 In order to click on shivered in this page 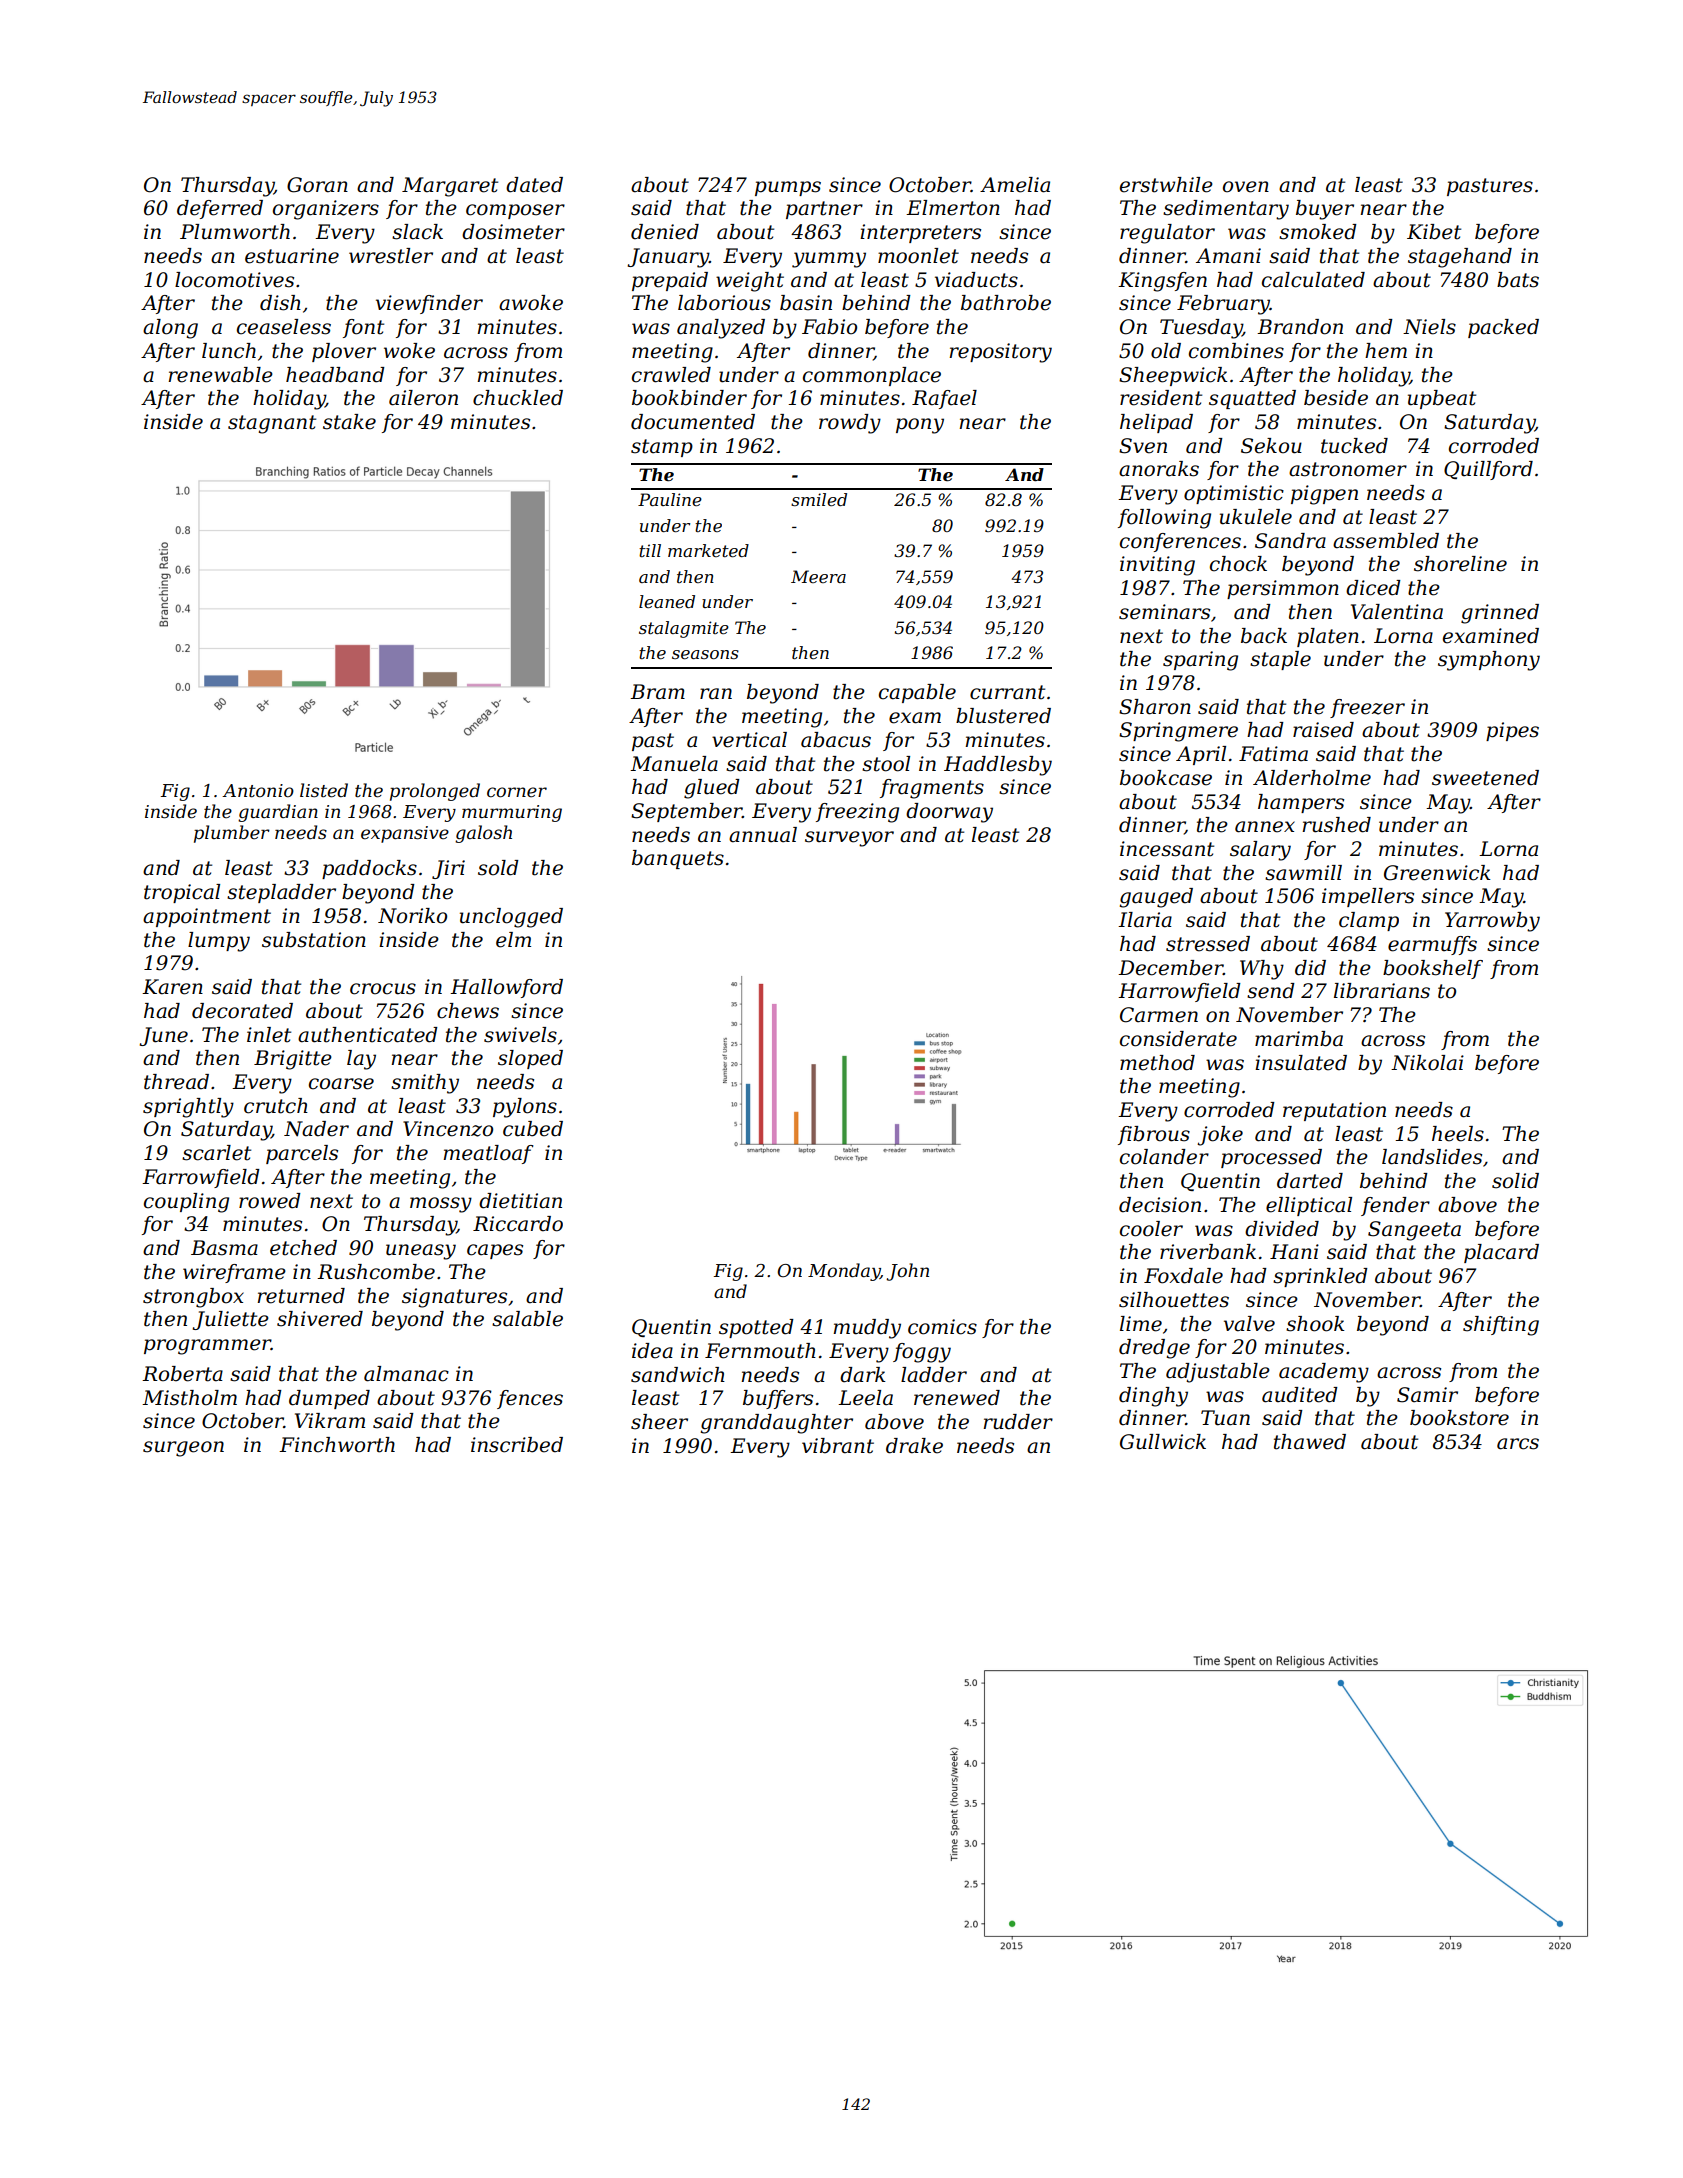, I will do `click(320, 1319)`.
